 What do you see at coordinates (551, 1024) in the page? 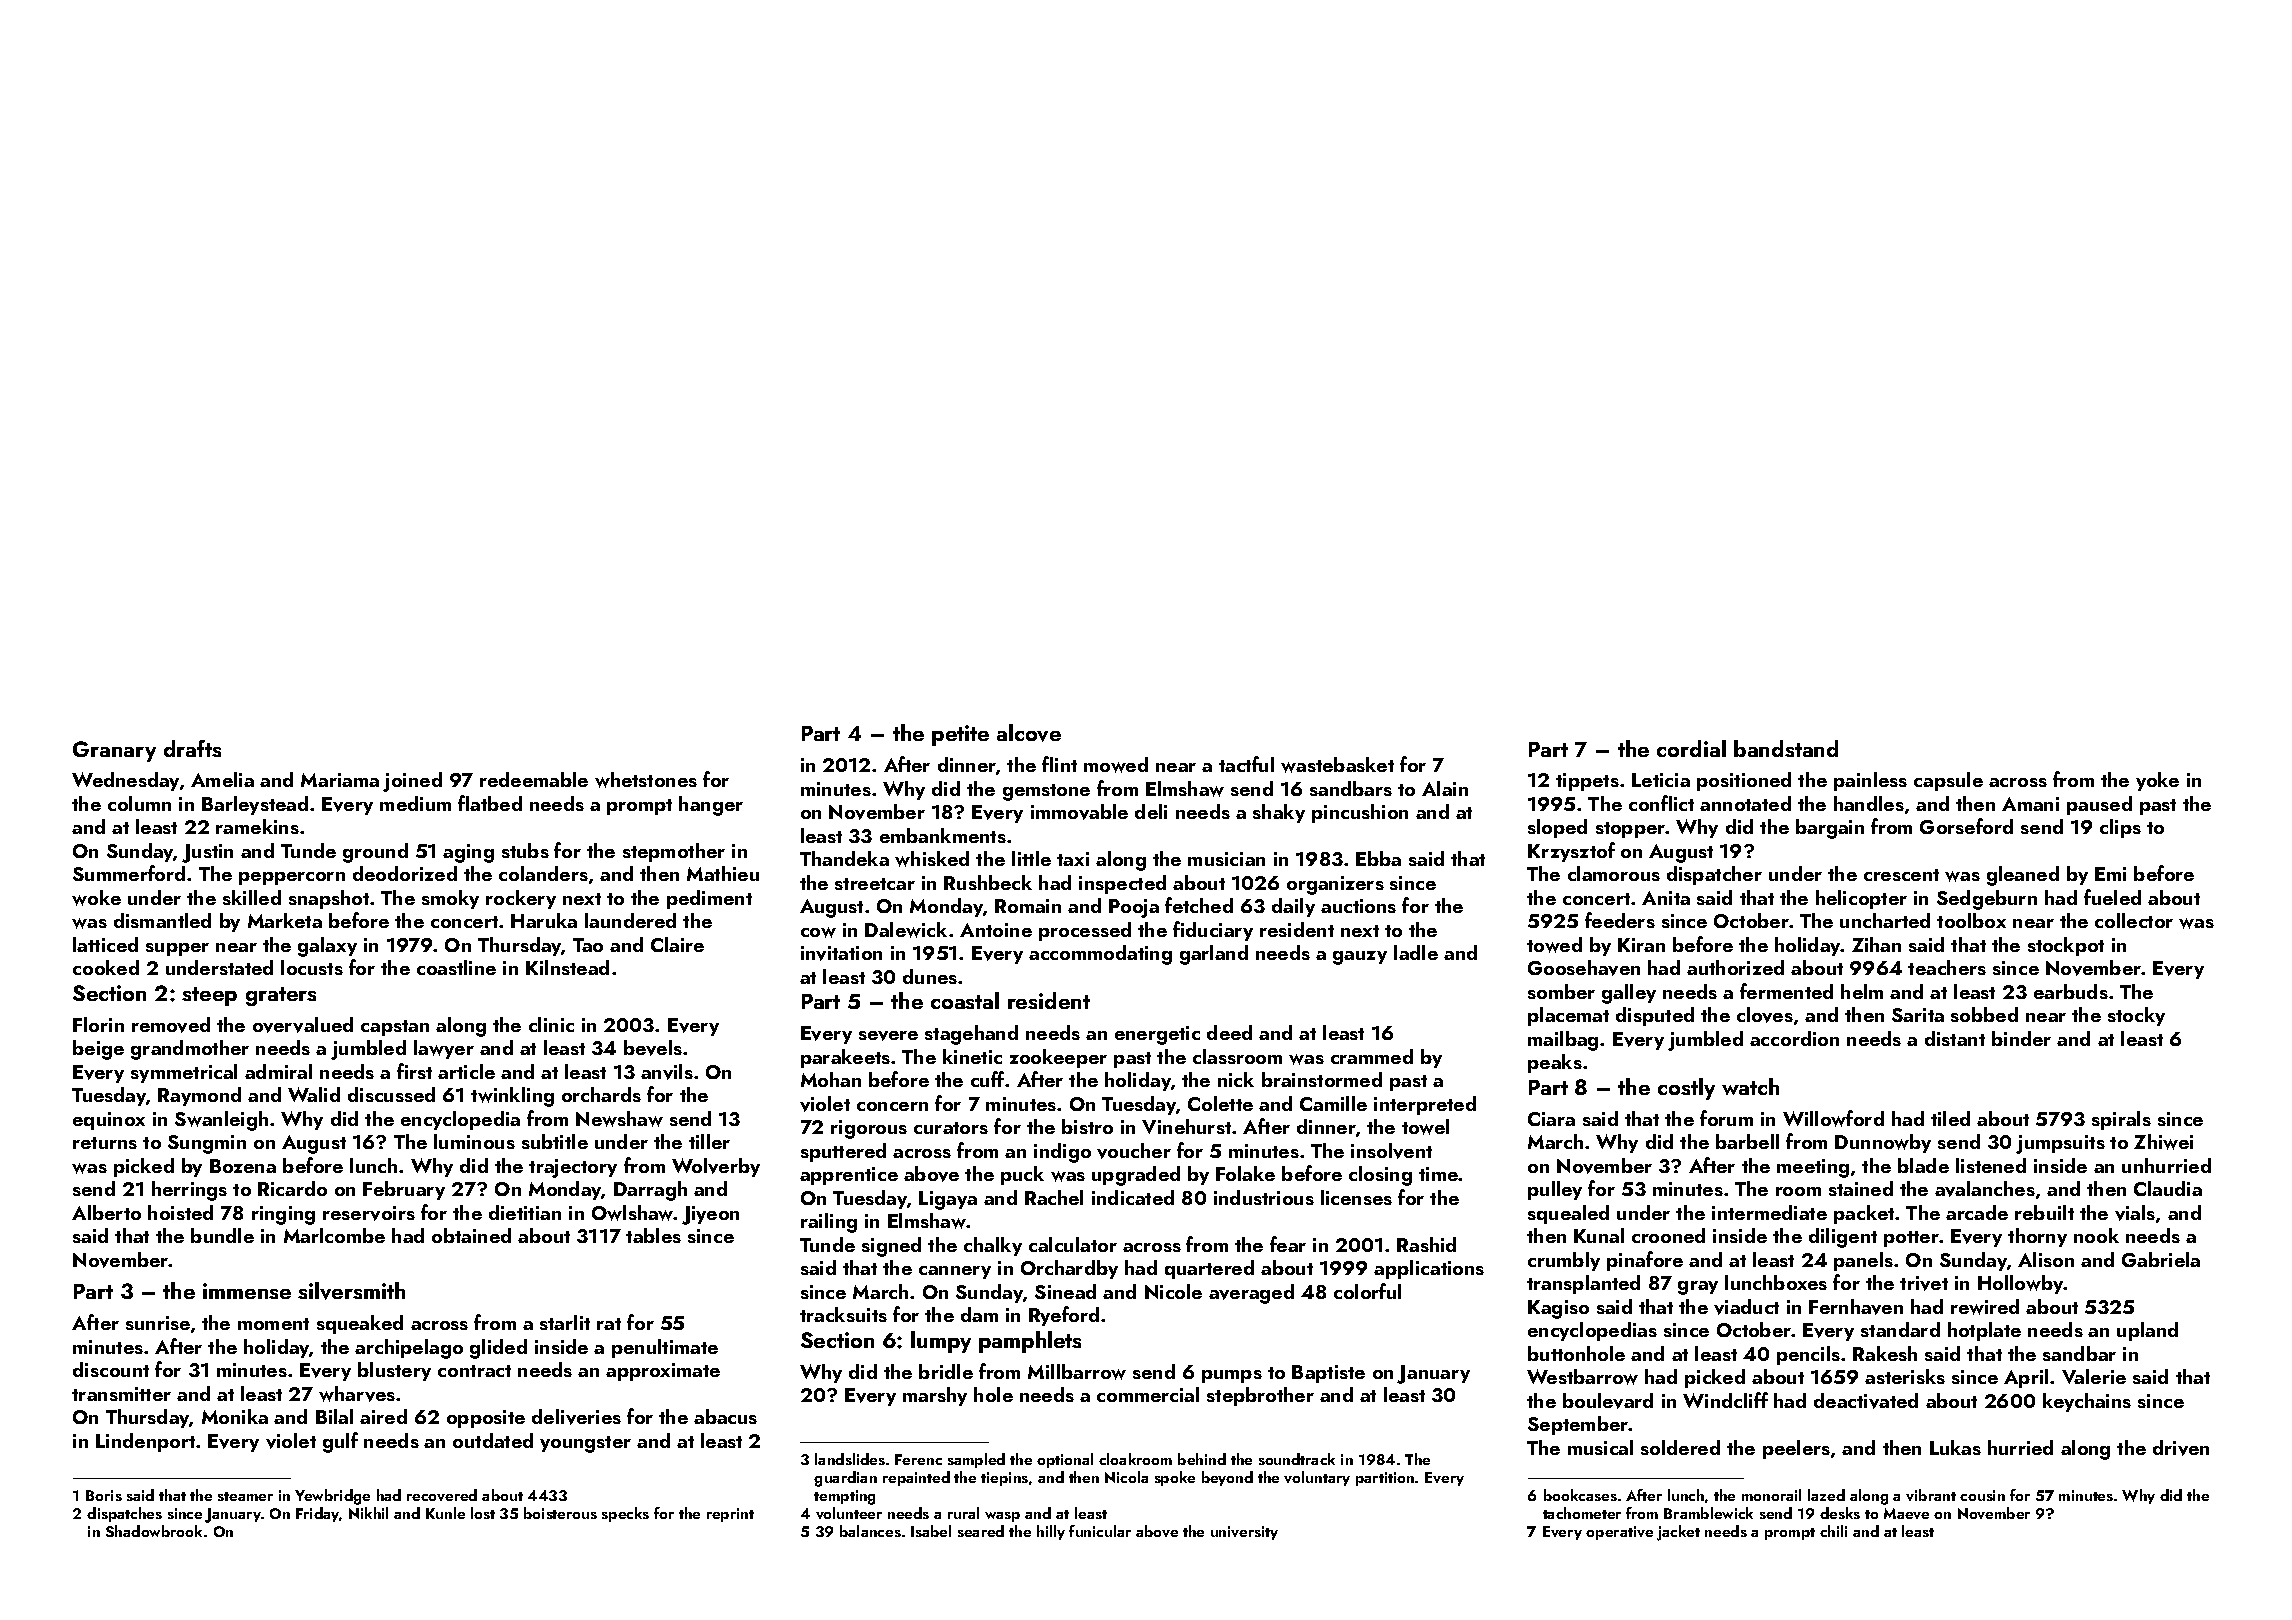
I see `clinic` at bounding box center [551, 1024].
